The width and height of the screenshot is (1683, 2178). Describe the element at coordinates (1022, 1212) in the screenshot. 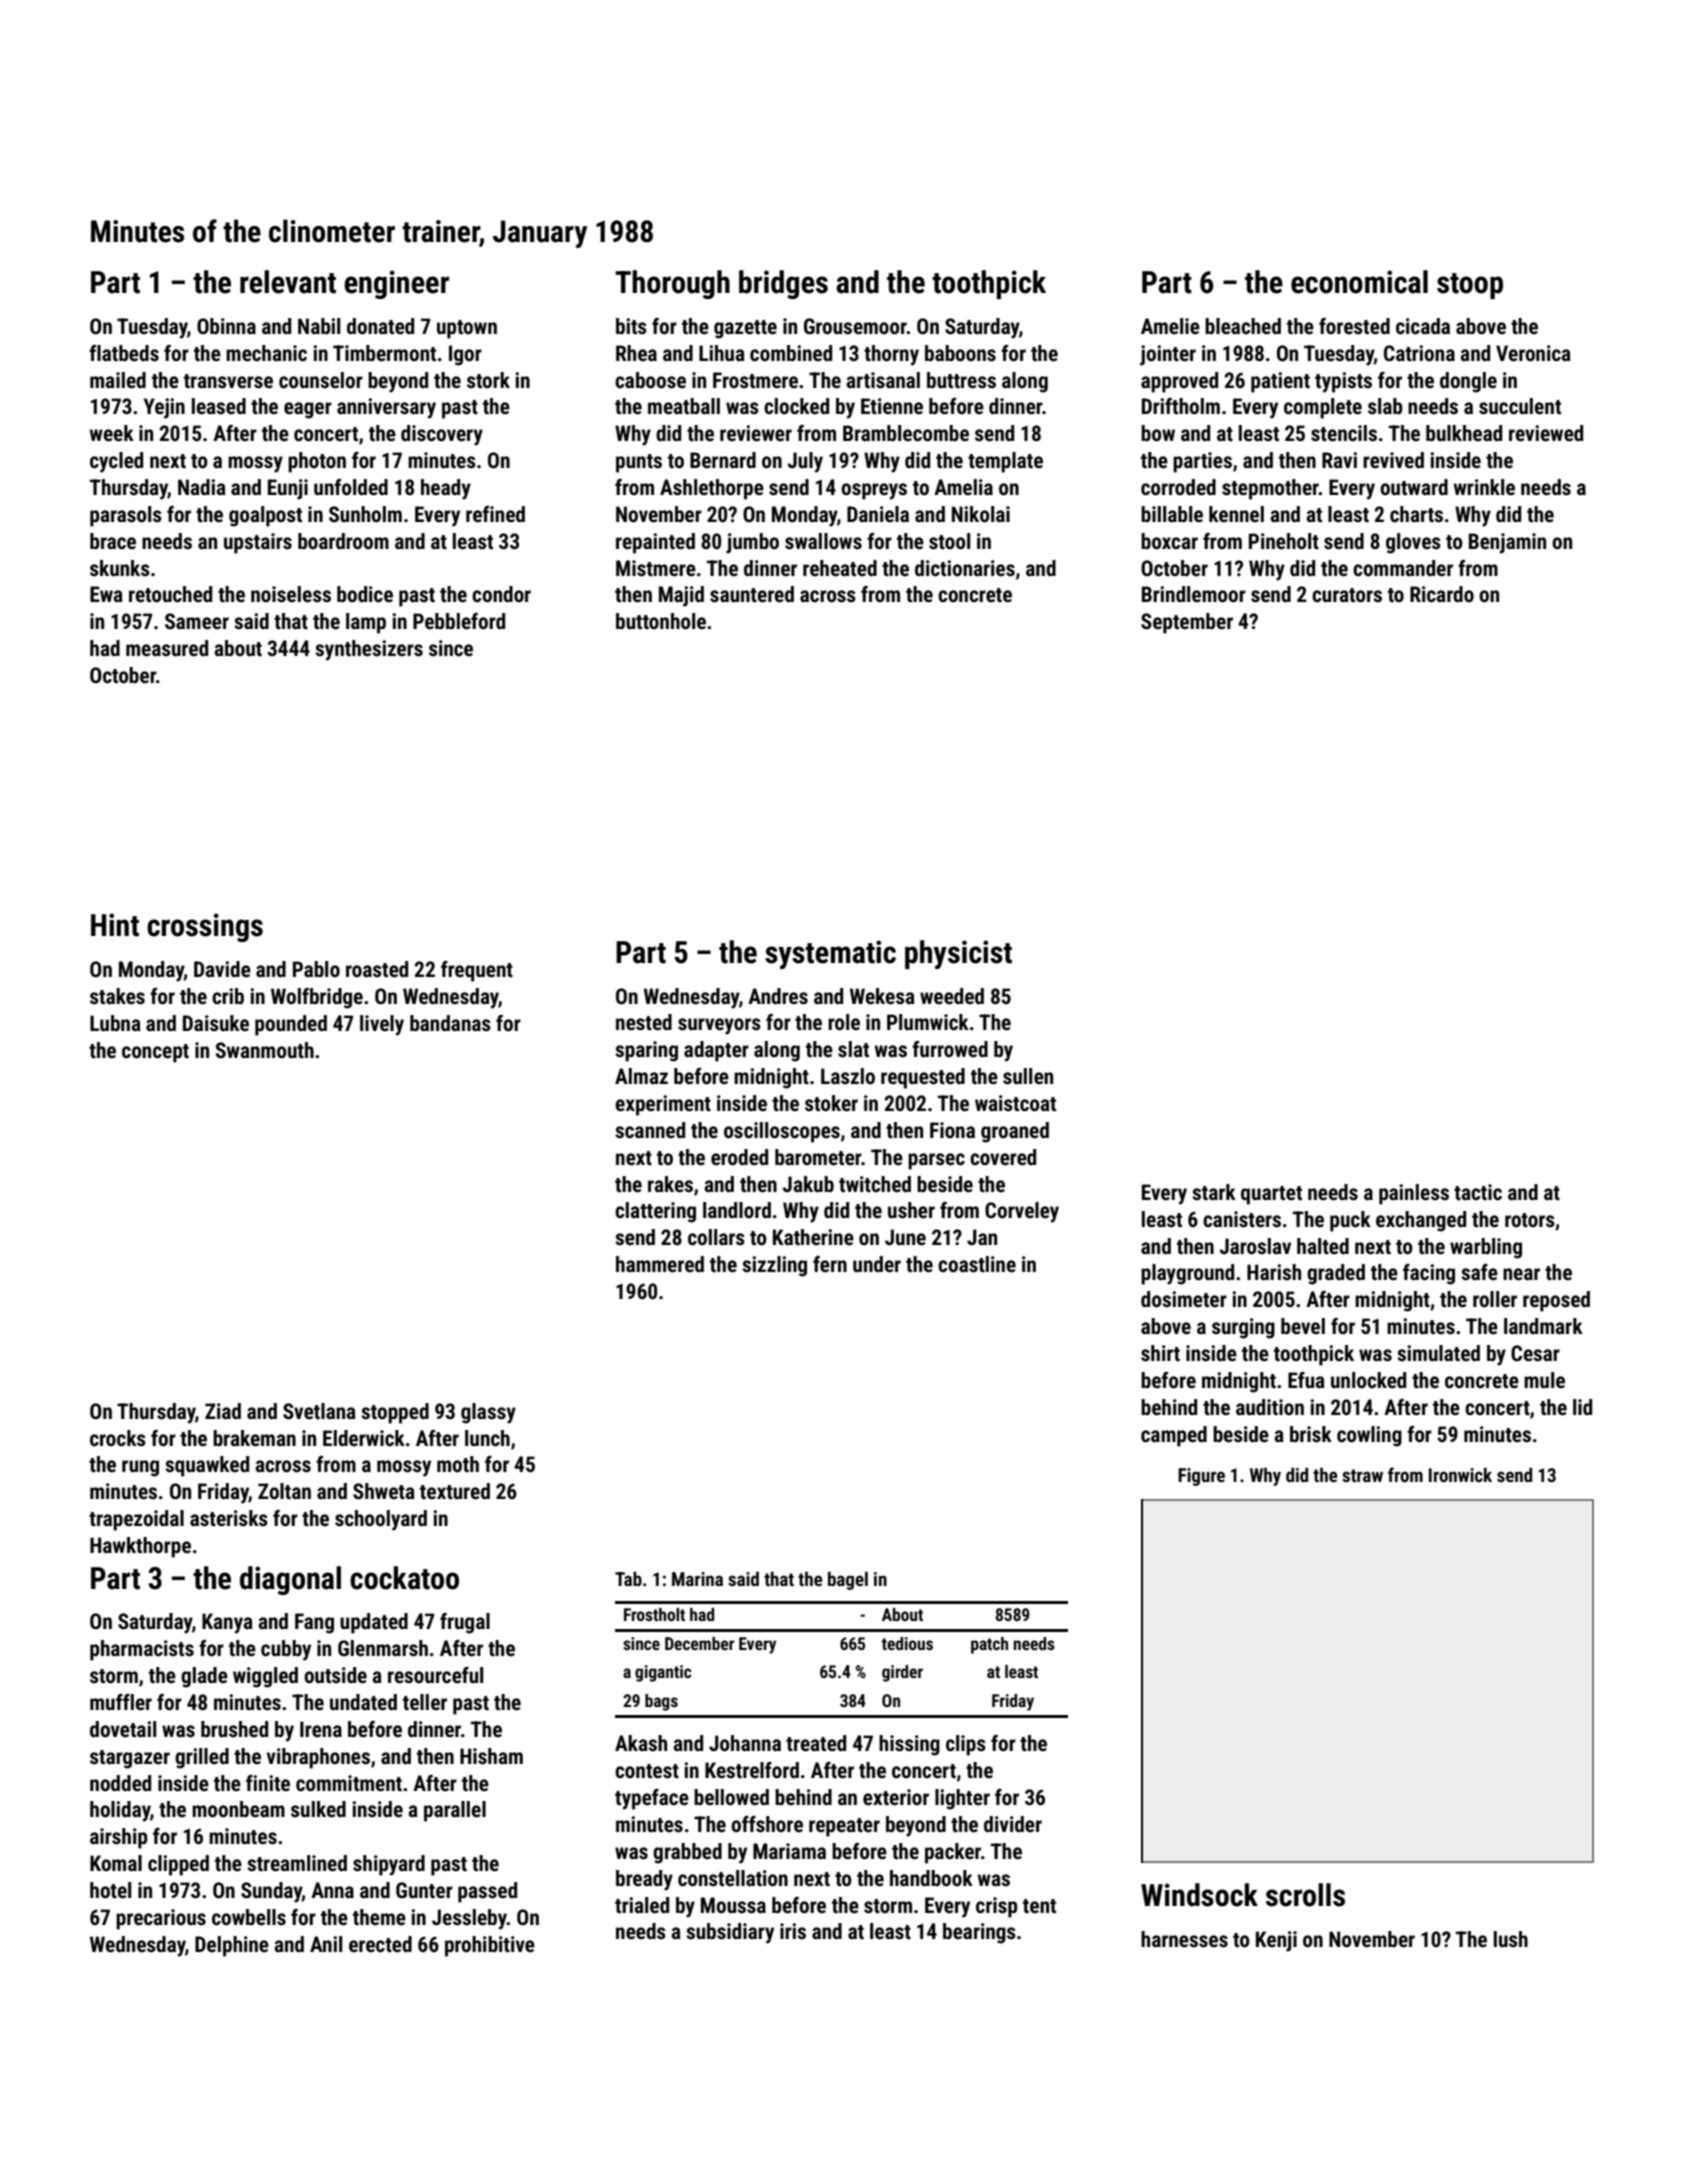

I see `Corveley` at that location.
